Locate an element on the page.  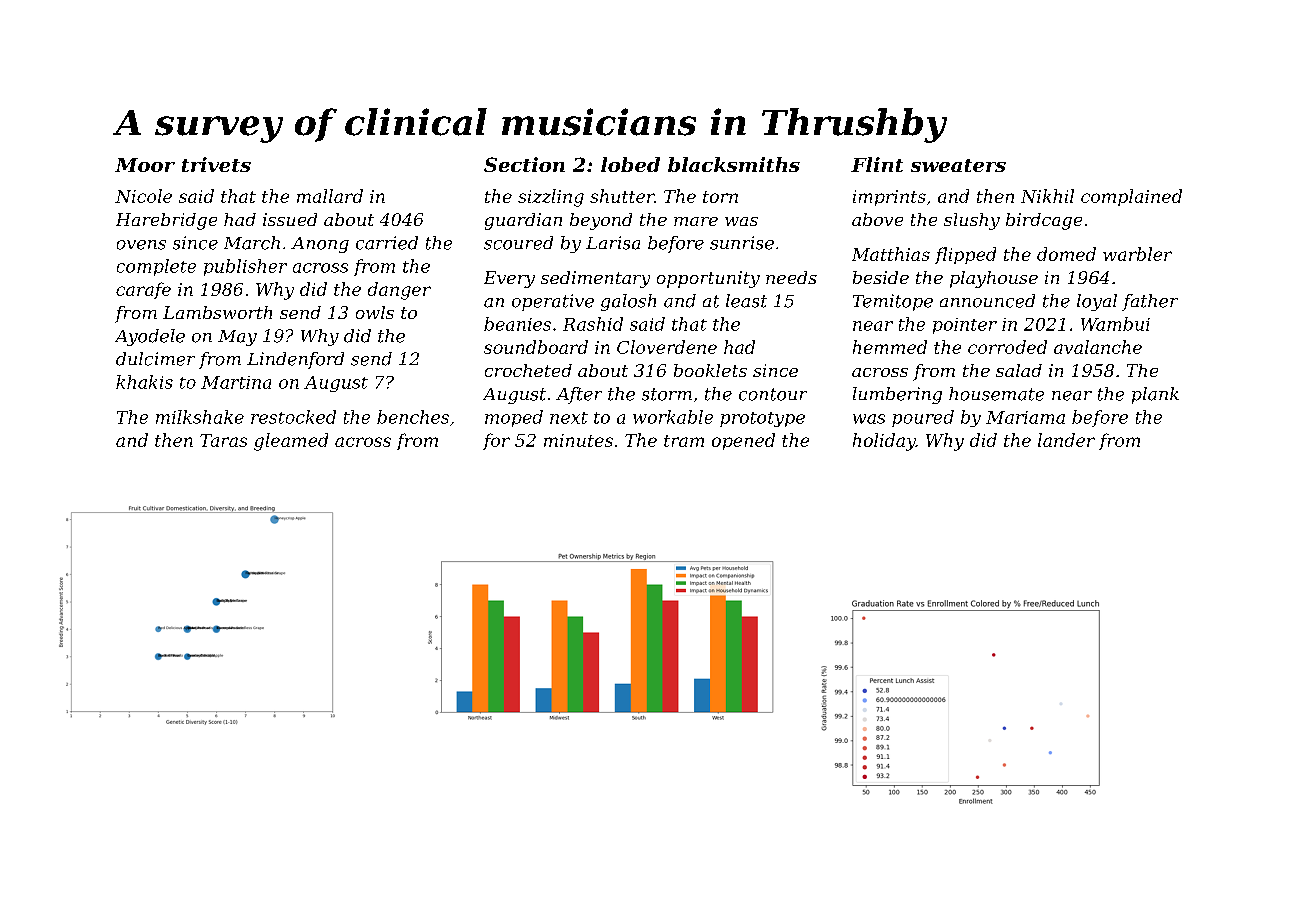
avalanche is located at coordinates (1098, 347).
